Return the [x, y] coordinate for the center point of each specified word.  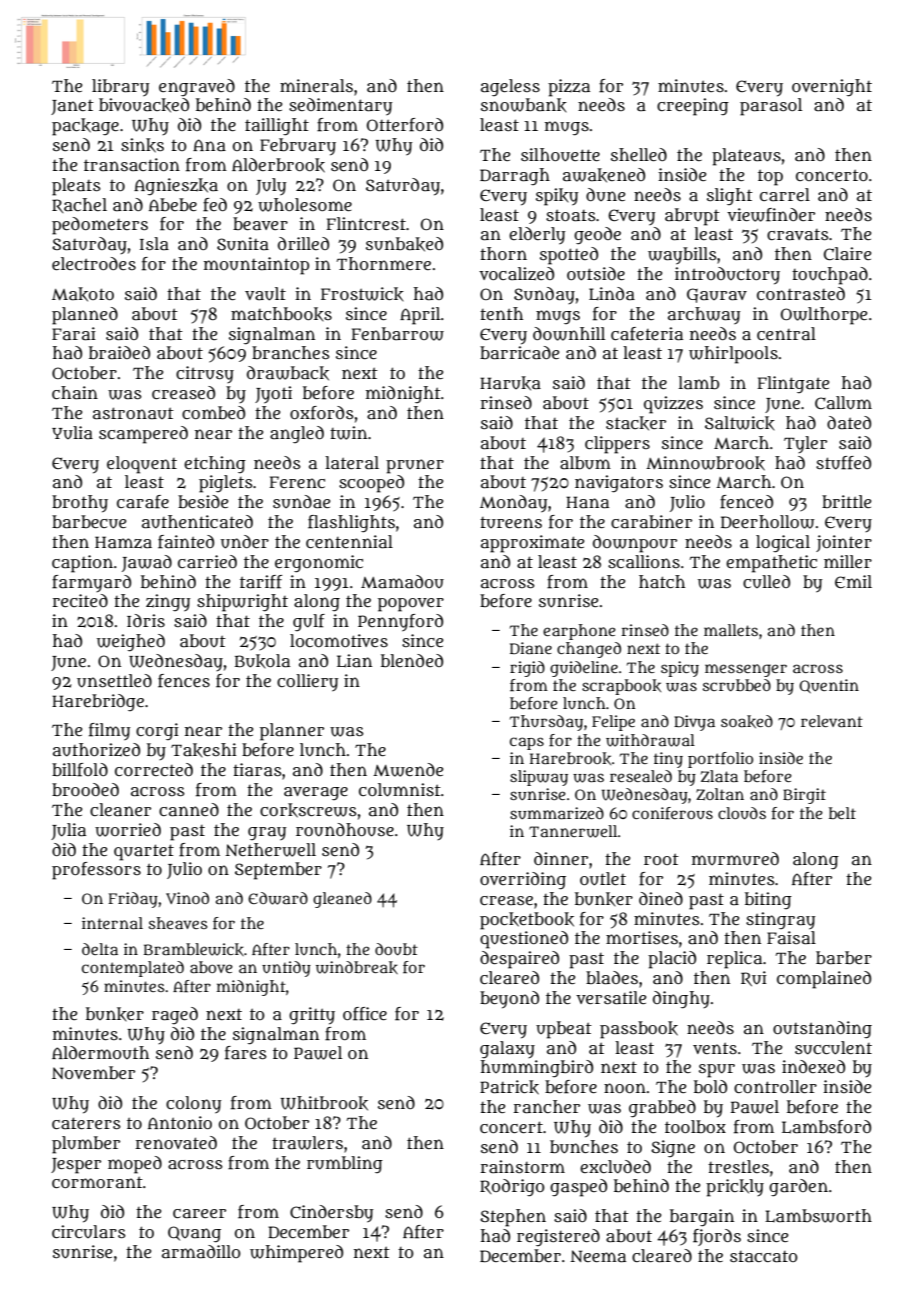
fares [246, 1053]
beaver [260, 223]
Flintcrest [366, 223]
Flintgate [793, 384]
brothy [80, 504]
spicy [680, 669]
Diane [531, 648]
